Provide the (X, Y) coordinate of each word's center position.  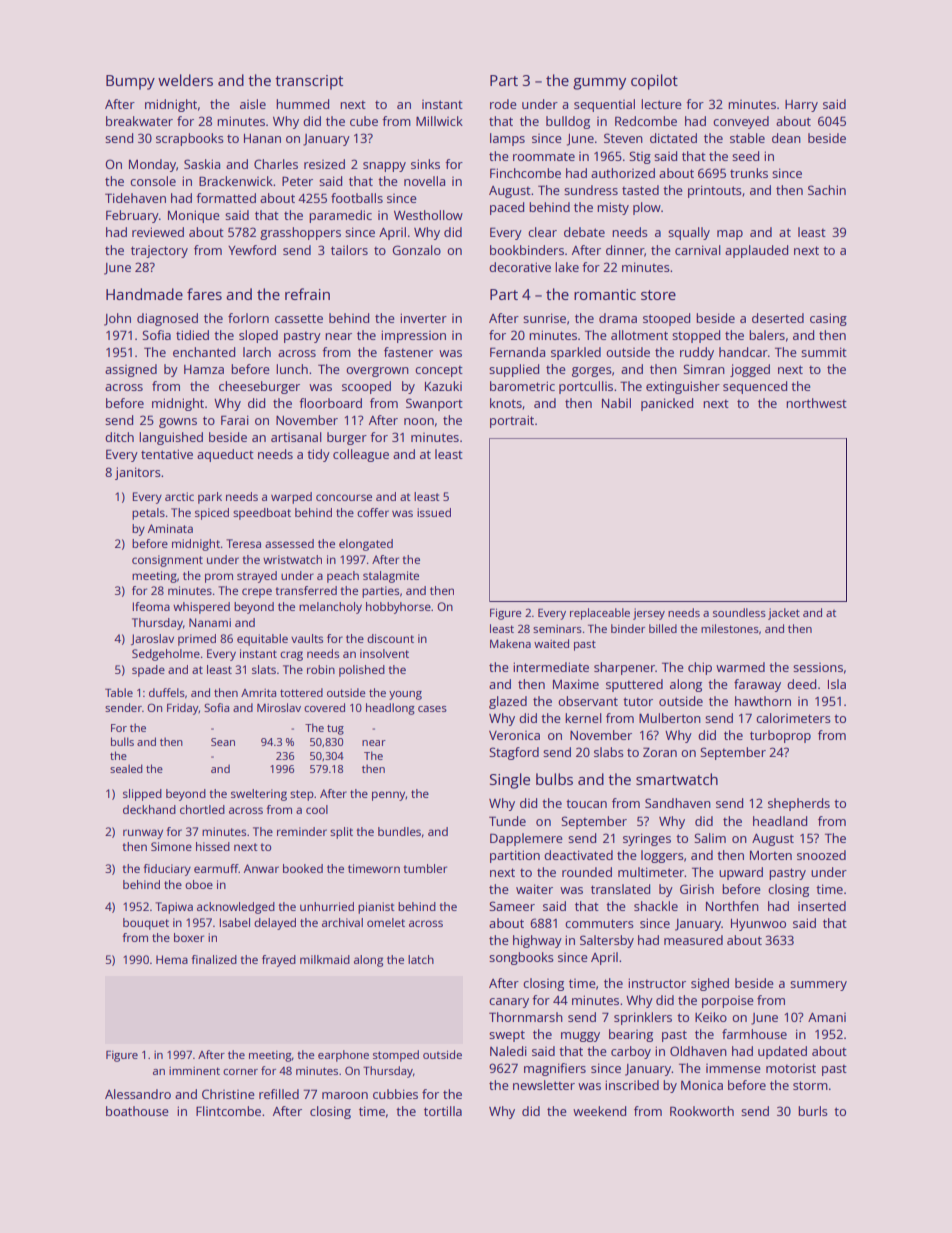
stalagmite (391, 577)
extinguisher (683, 387)
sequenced (755, 387)
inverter (423, 318)
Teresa (243, 543)
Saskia (202, 164)
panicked (667, 404)
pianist (376, 908)
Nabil (616, 403)
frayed (279, 961)
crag (291, 656)
